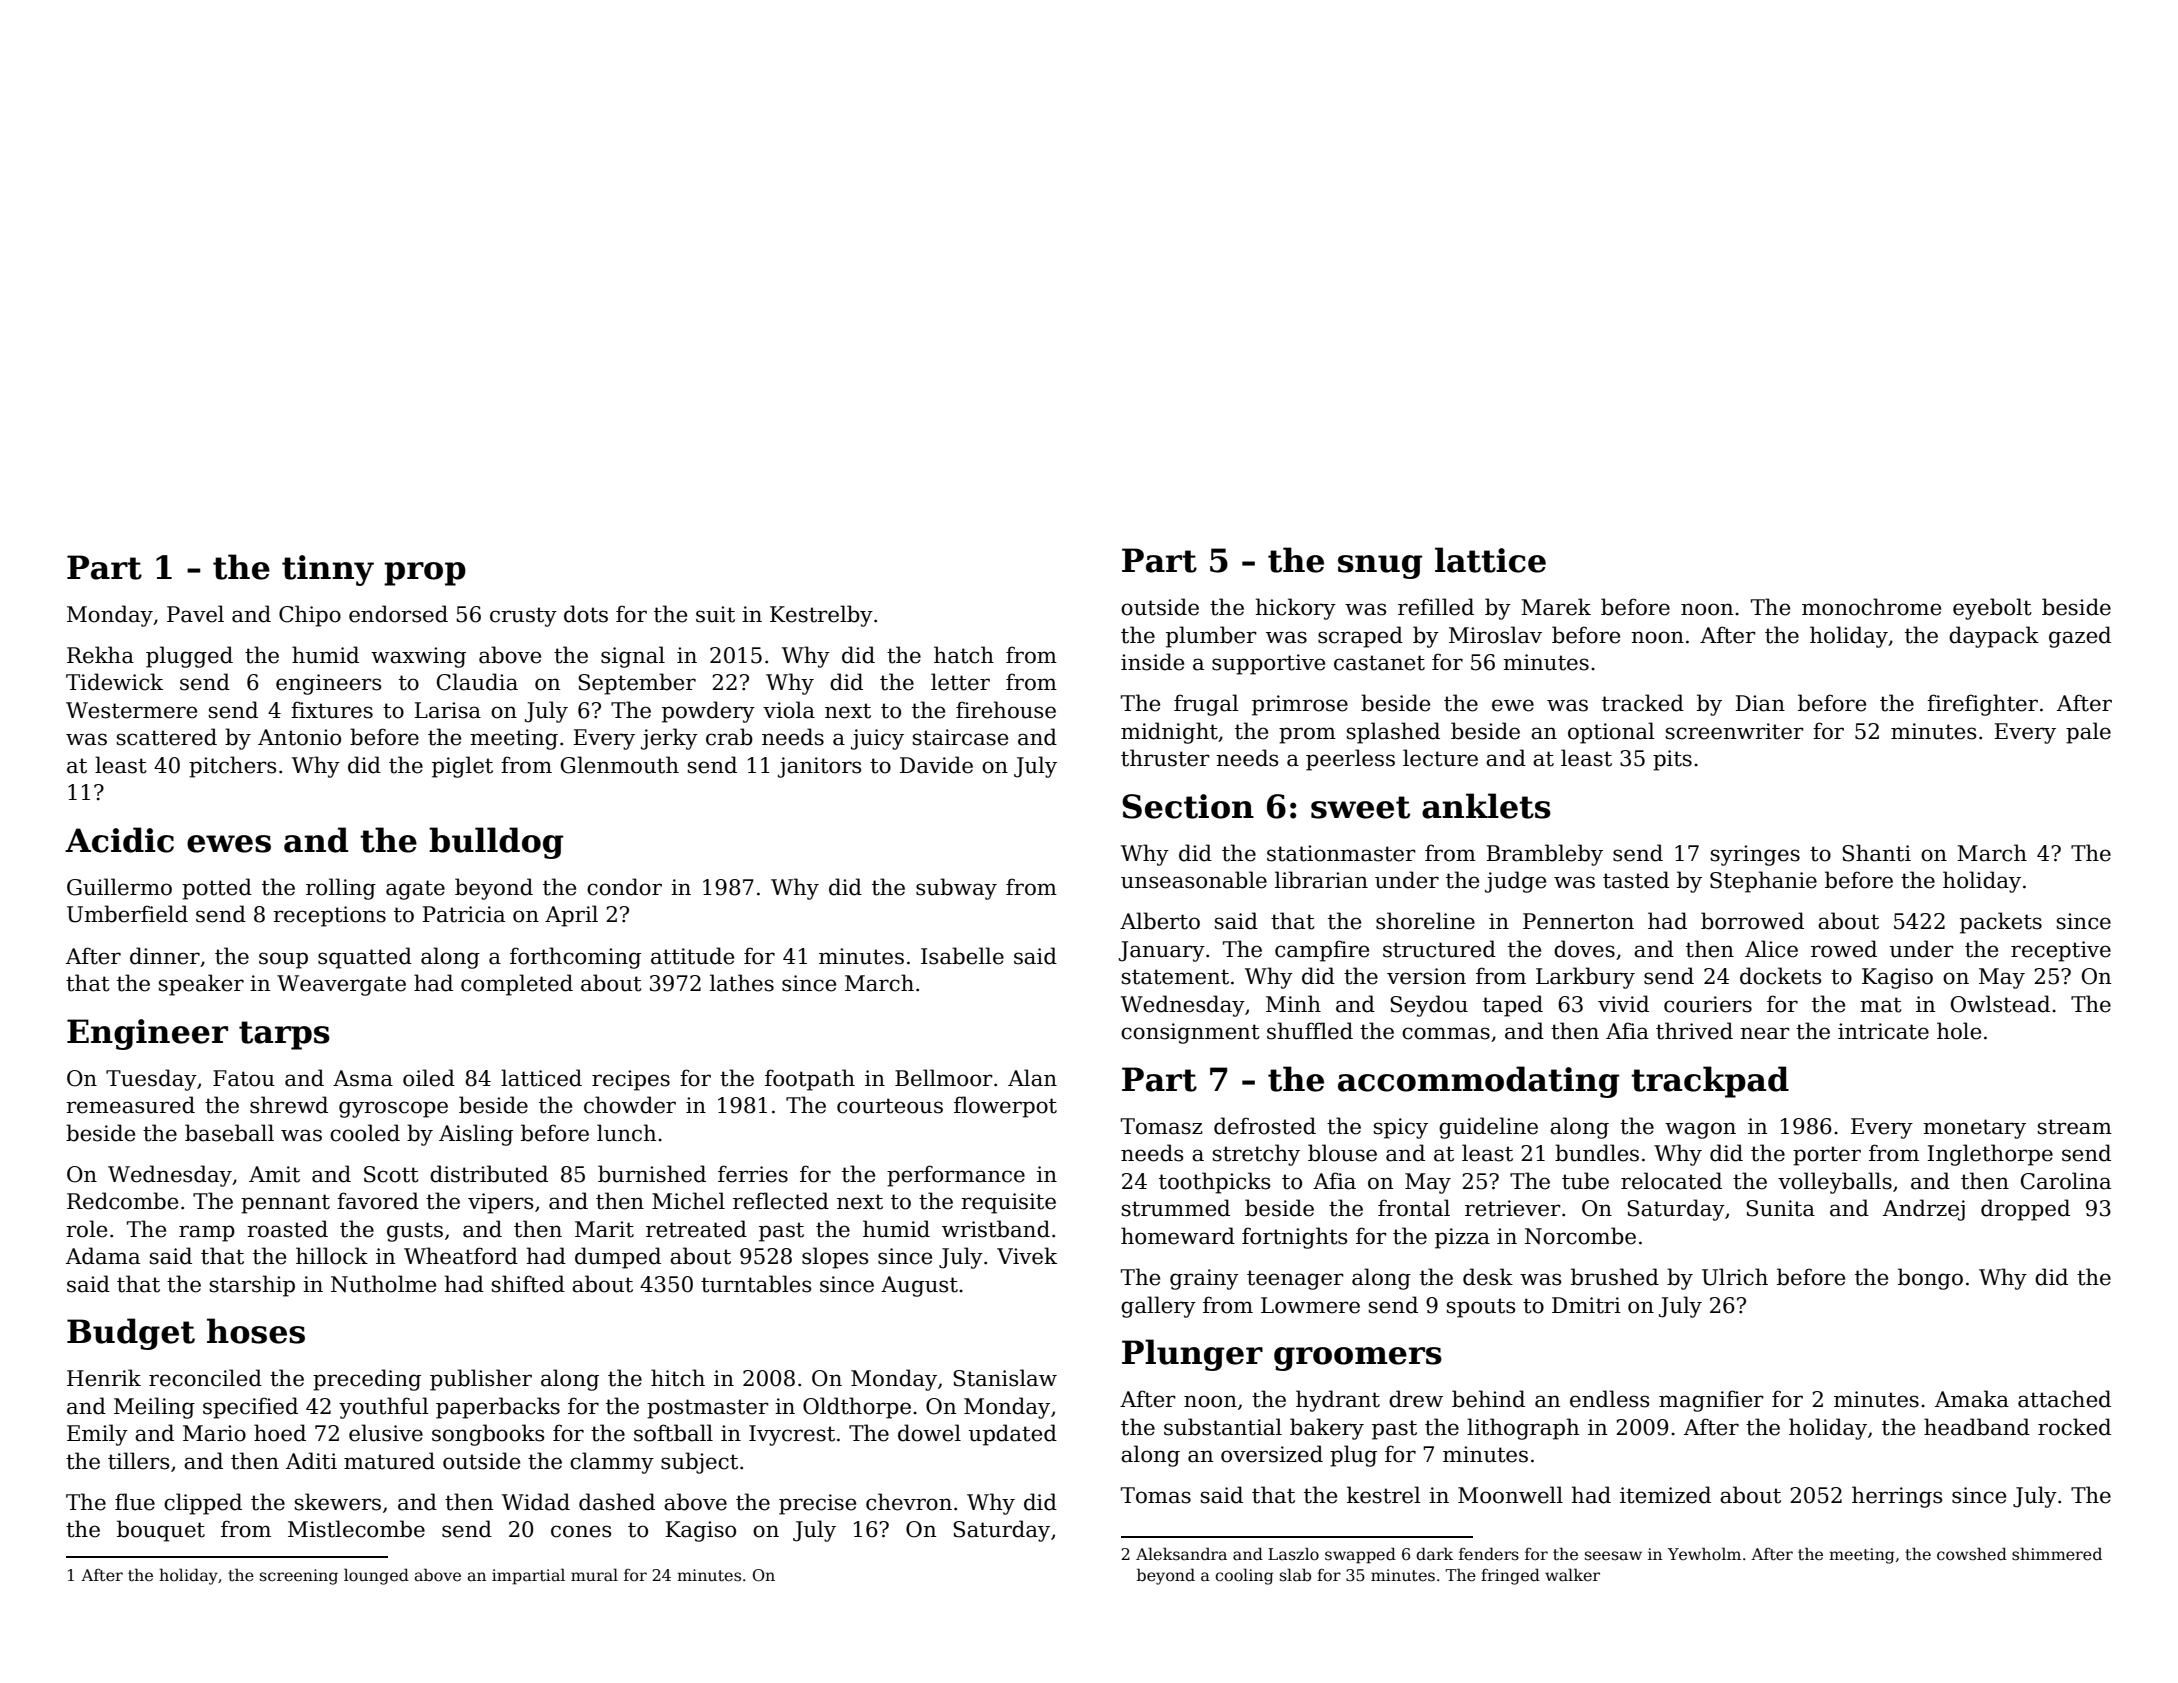 Image resolution: width=2178 pixels, height=1683 pixels. Describe the element at coordinates (1711, 1401) in the screenshot. I see `magnifier` at that location.
